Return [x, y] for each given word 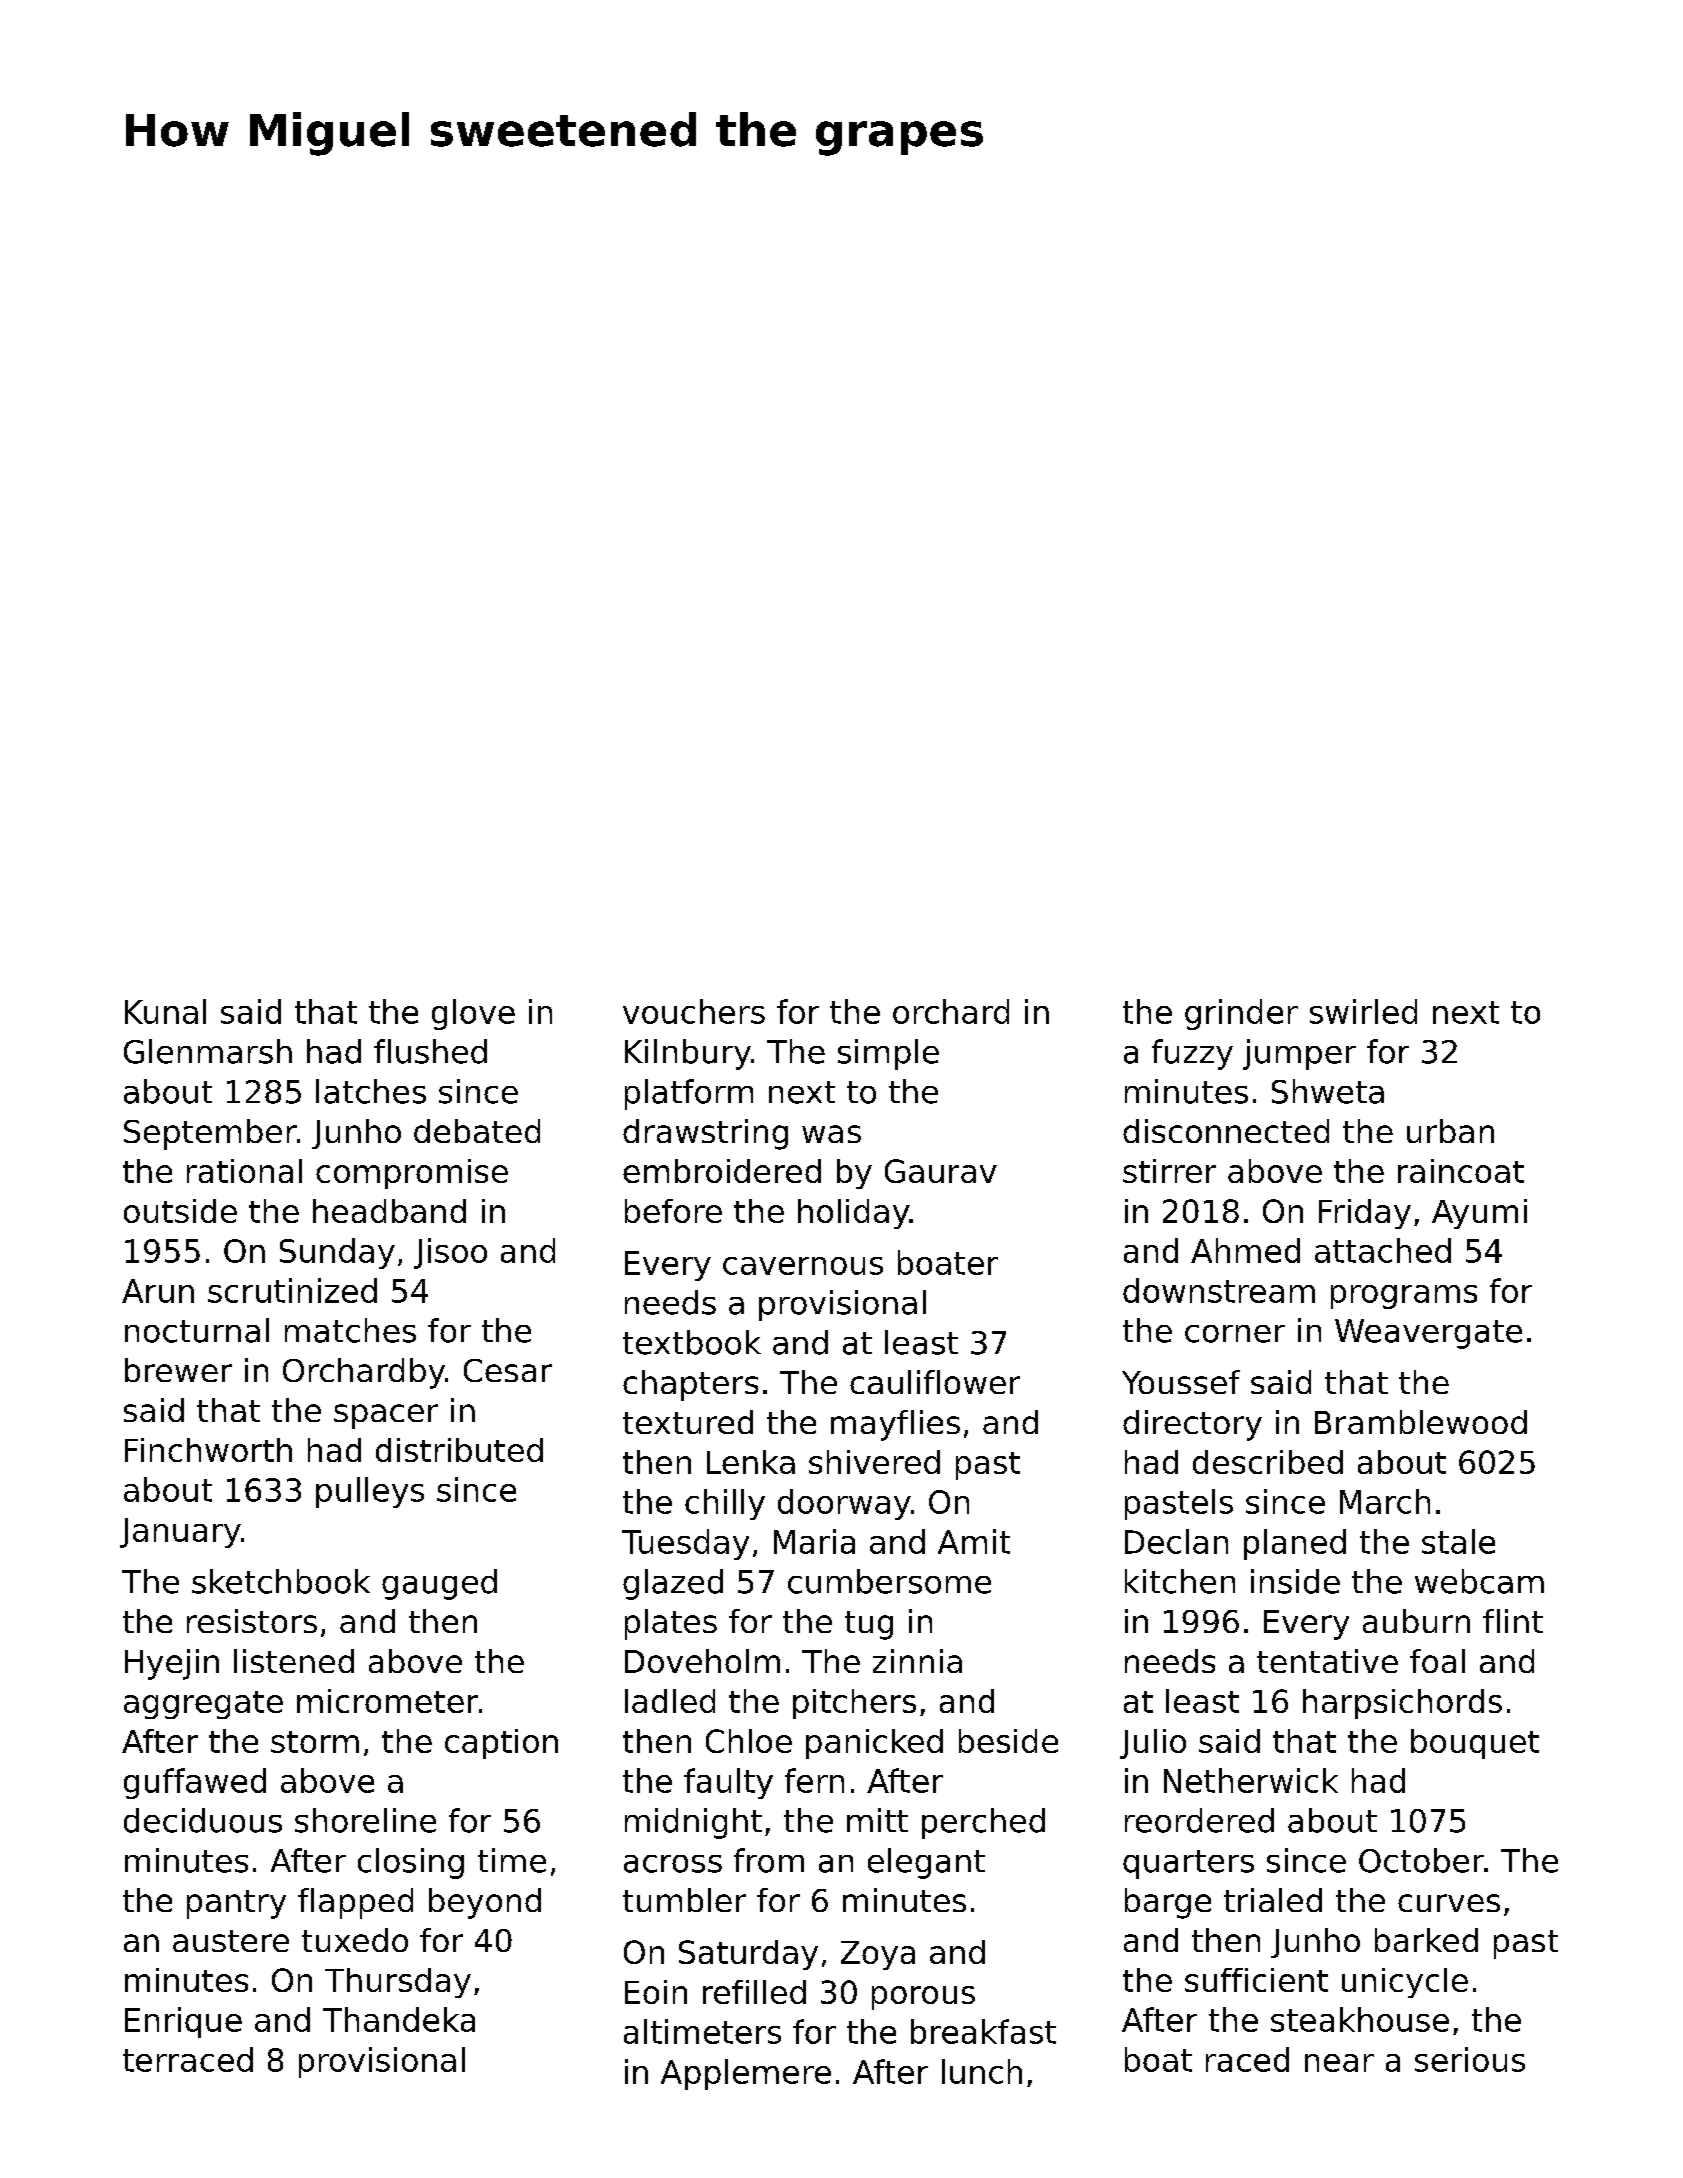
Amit [974, 1541]
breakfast [983, 2031]
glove [473, 1014]
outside [180, 1211]
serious [1470, 2059]
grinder [1241, 1014]
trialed [1273, 1900]
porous [923, 1998]
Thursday [398, 1983]
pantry [236, 1904]
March [1385, 1501]
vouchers [694, 1011]
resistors [252, 1621]
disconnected [1226, 1131]
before [673, 1211]
